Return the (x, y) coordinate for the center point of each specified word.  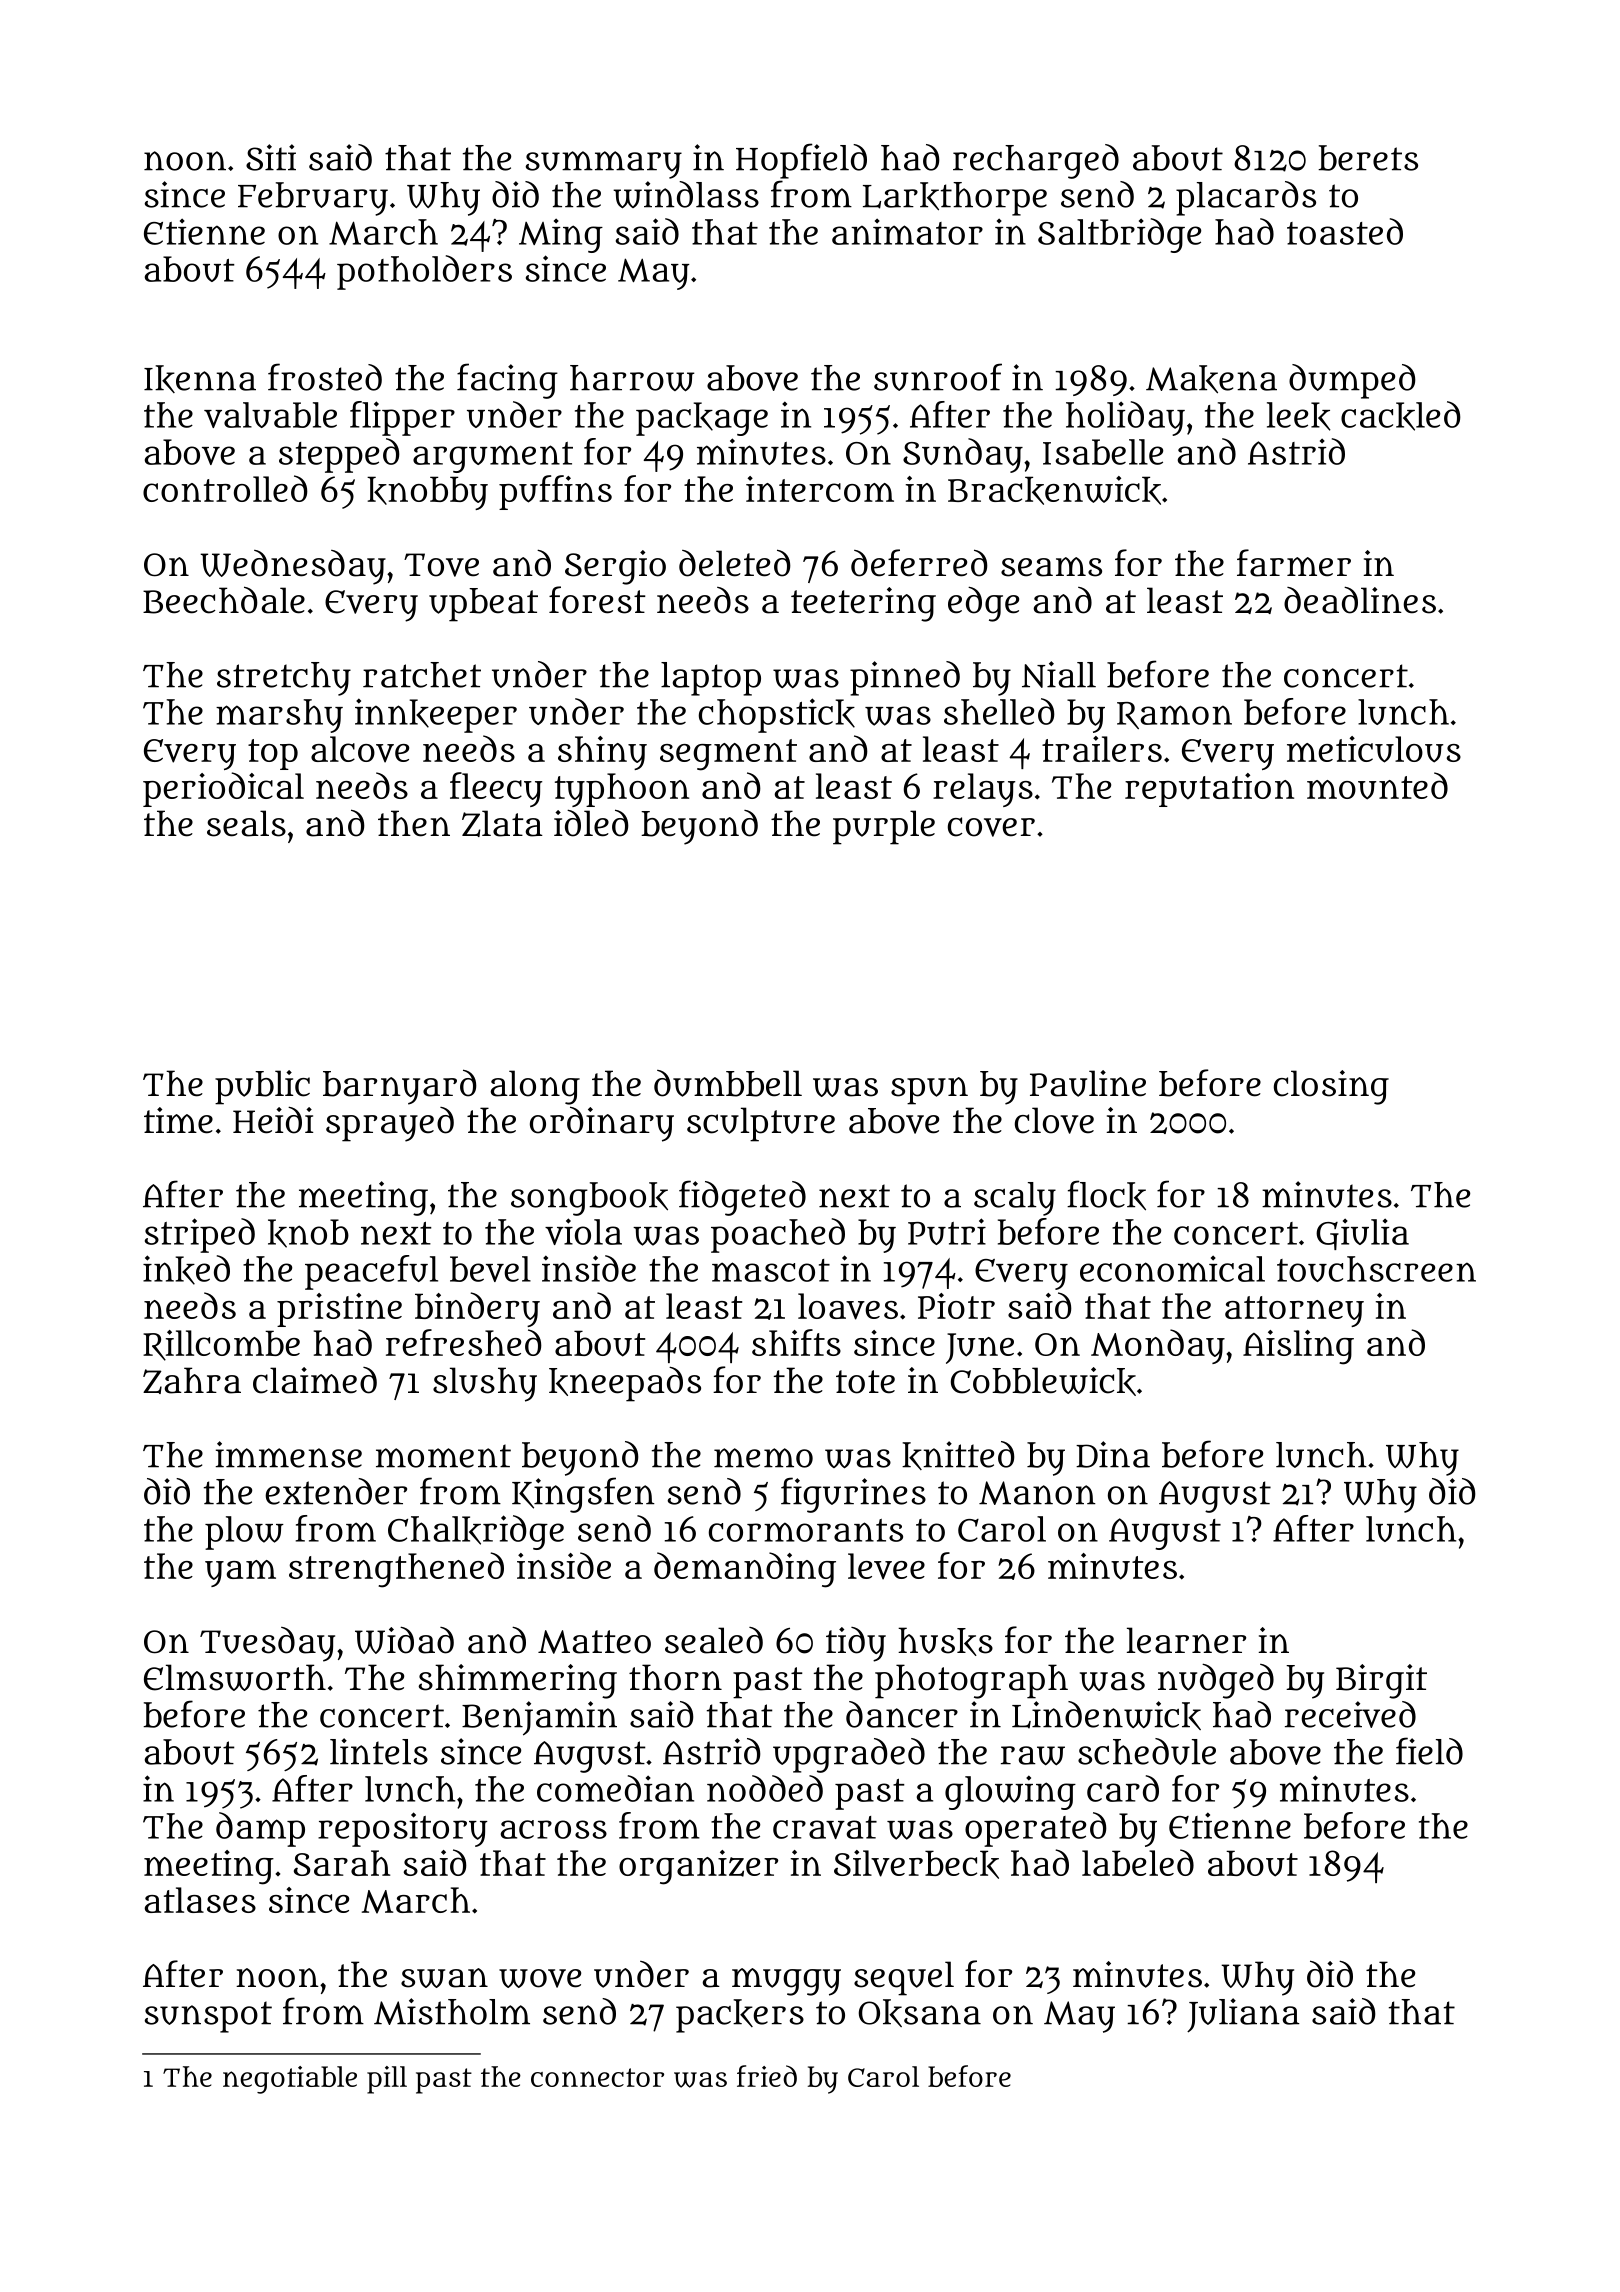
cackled (1401, 416)
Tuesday (267, 1644)
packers (740, 2016)
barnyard (400, 1087)
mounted (1377, 786)
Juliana (1243, 2015)
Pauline (1088, 1083)
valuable (270, 415)
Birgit (1381, 1681)
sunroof (938, 377)
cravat (825, 1827)
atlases (200, 1900)
